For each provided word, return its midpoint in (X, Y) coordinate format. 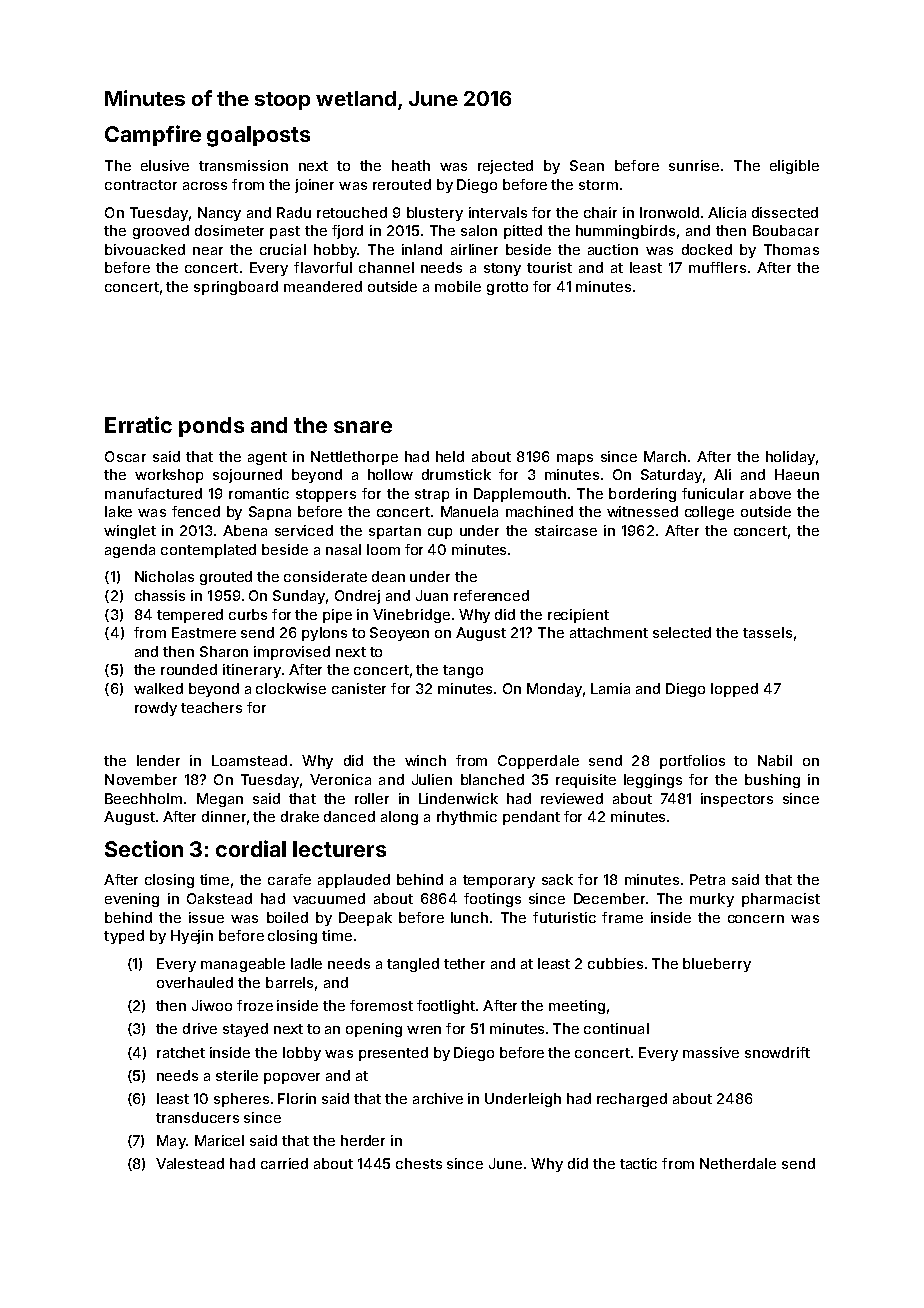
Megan (220, 800)
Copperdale (538, 762)
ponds (211, 427)
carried (284, 1163)
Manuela (469, 511)
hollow (390, 474)
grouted (226, 578)
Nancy (219, 214)
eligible (794, 167)
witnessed (642, 511)
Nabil (775, 760)
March (665, 456)
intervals (498, 212)
